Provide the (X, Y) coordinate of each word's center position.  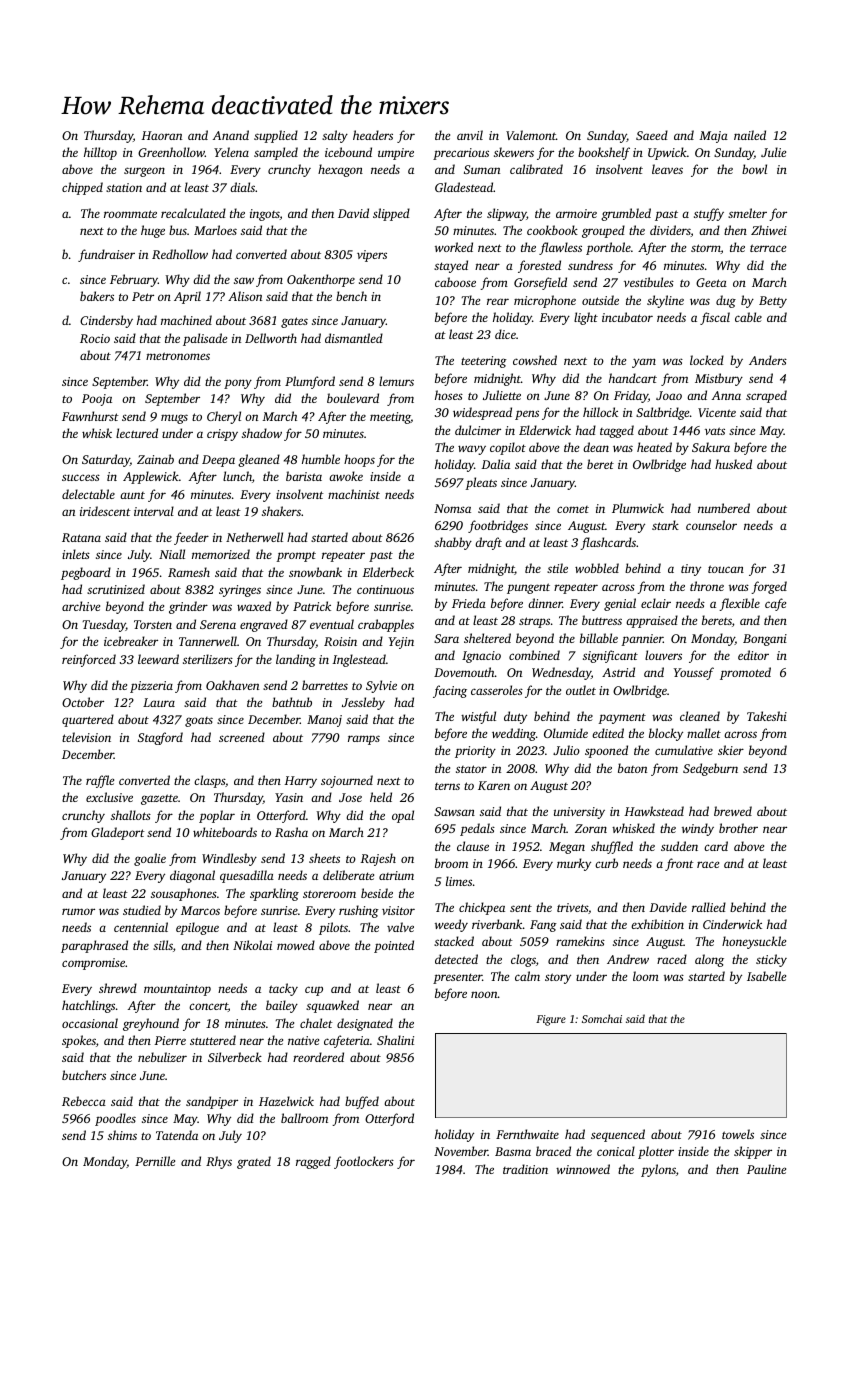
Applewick (151, 477)
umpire (396, 154)
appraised (652, 621)
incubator (627, 317)
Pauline (766, 1169)
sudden (679, 846)
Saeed (652, 135)
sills (163, 945)
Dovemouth (464, 672)
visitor (398, 910)
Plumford (310, 382)
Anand (231, 135)
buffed (362, 1102)
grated (254, 1162)
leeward (158, 659)
